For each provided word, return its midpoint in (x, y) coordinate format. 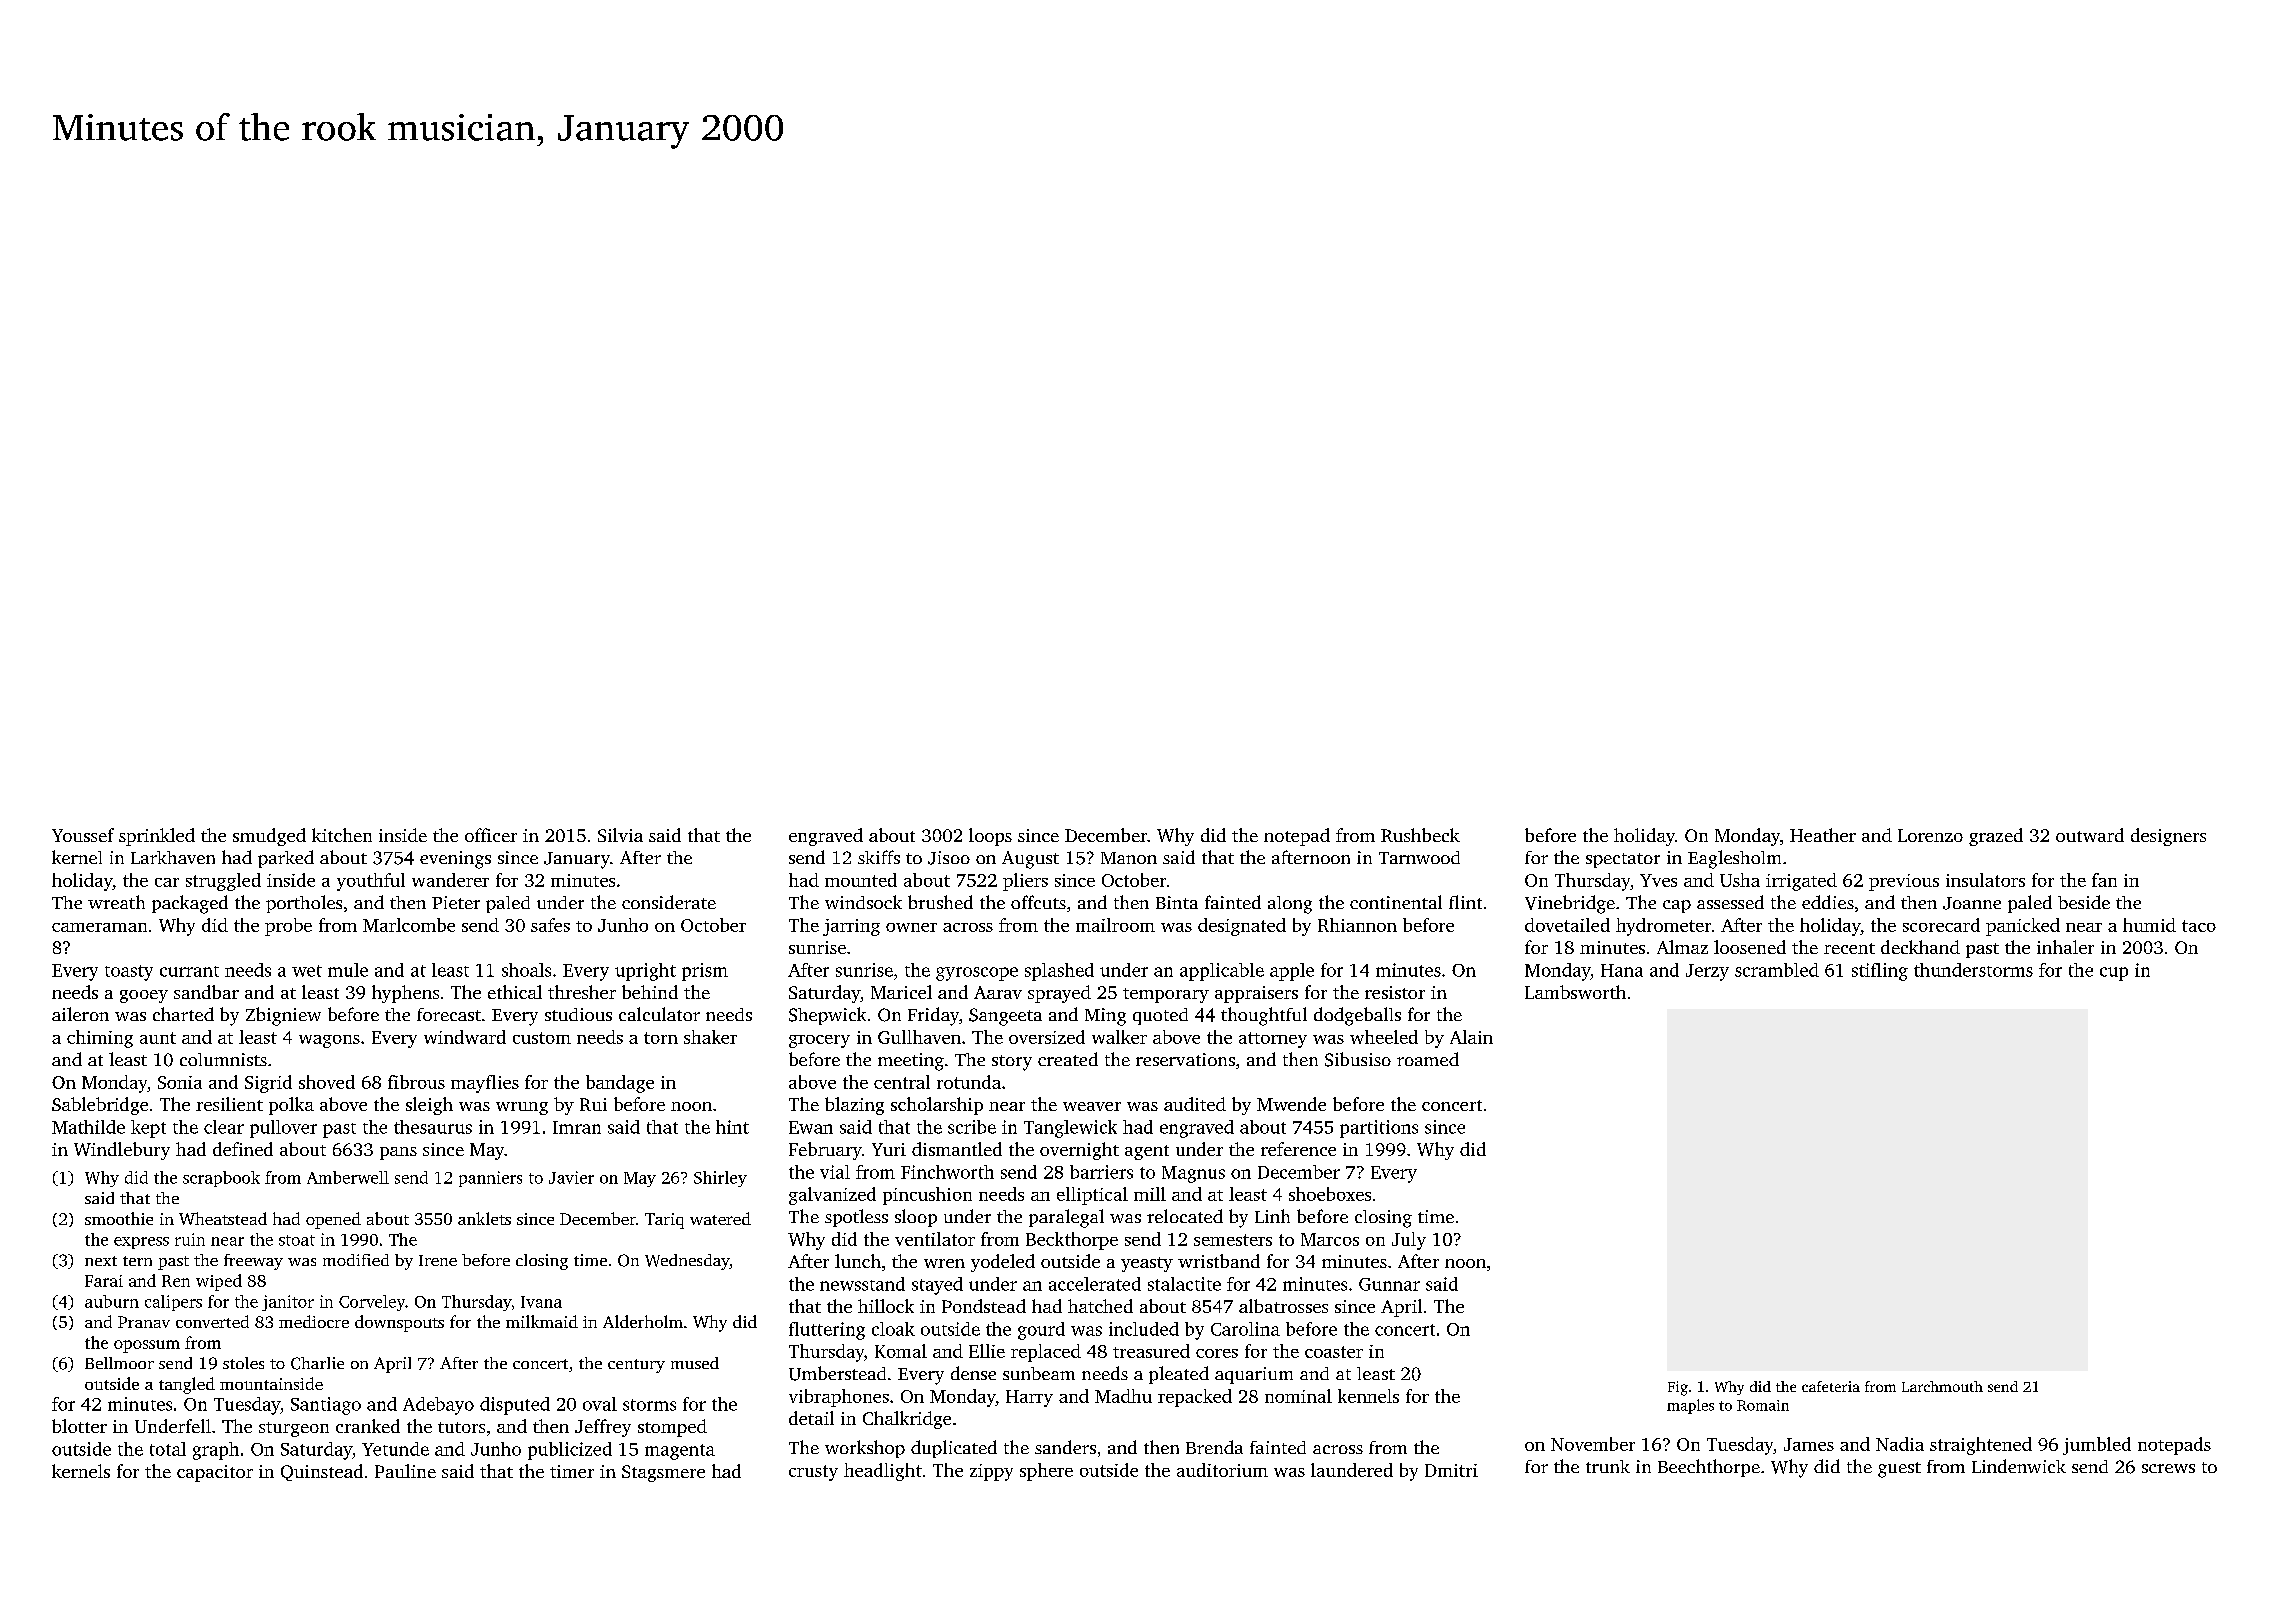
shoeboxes (1330, 1194)
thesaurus (433, 1127)
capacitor (215, 1473)
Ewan (811, 1127)
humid (2149, 925)
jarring (851, 927)
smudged (269, 837)
